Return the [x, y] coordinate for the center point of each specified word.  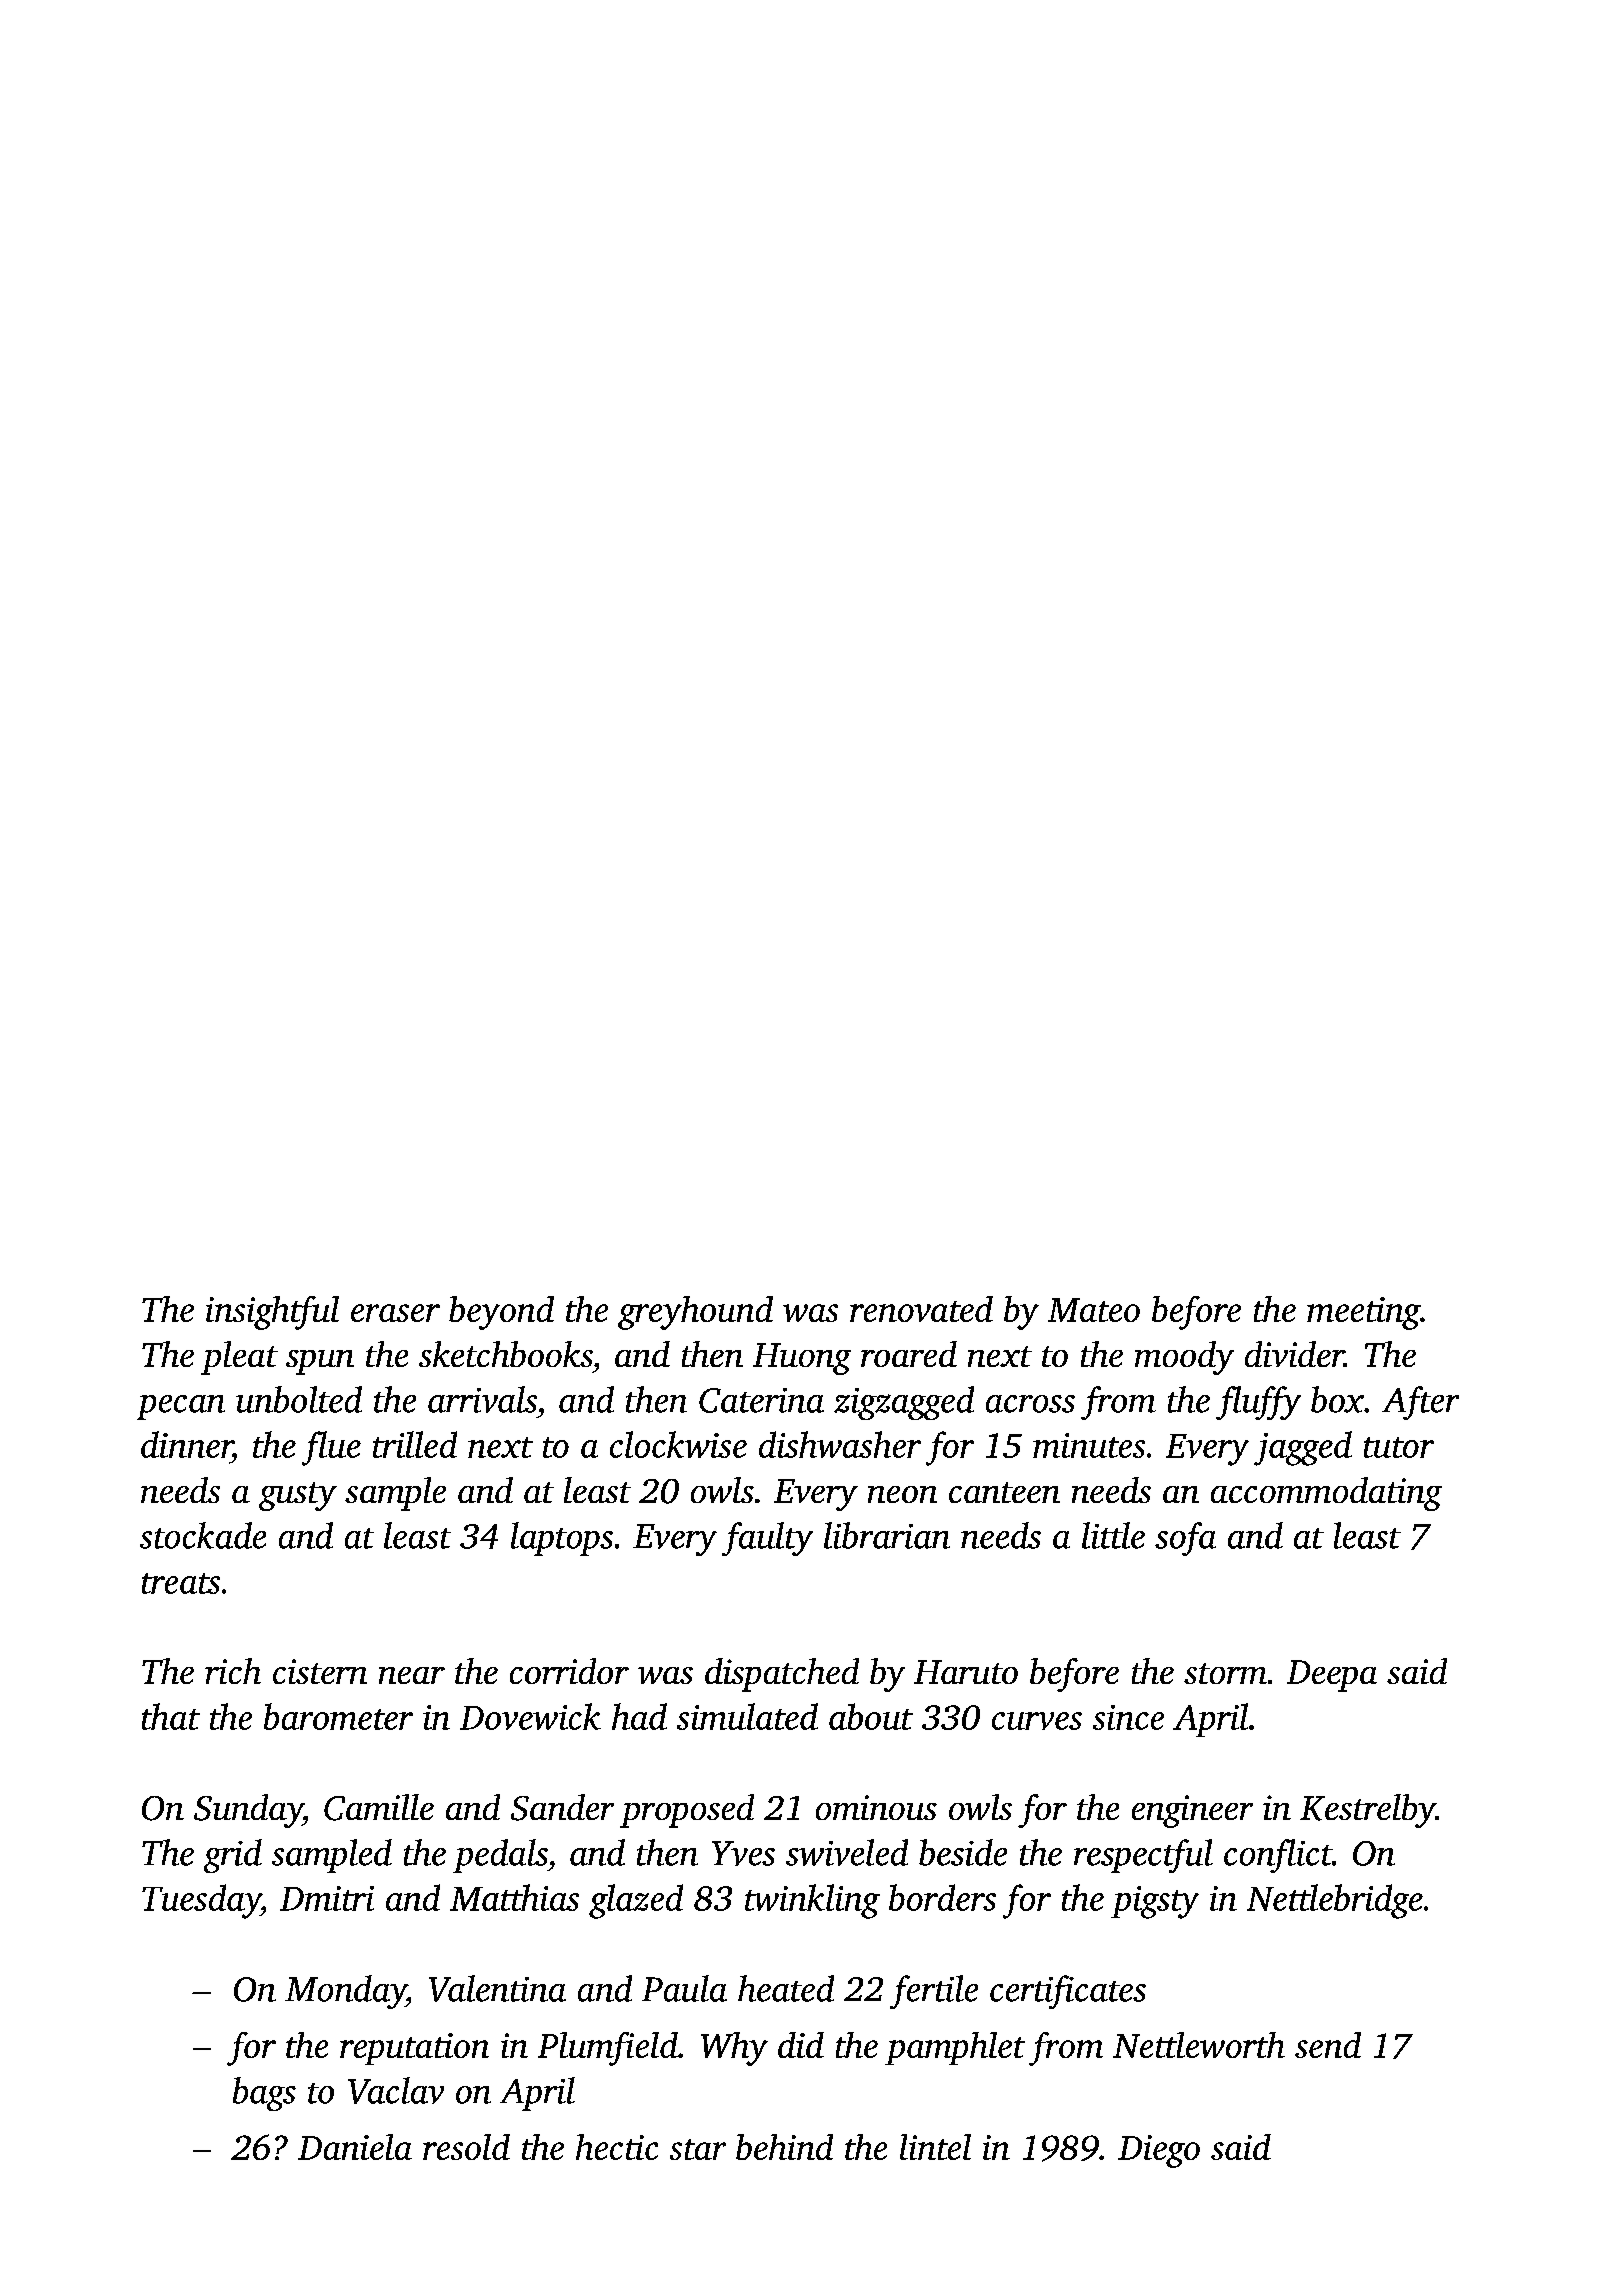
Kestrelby [1368, 1811]
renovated [921, 1309]
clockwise [678, 1444]
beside [963, 1852]
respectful [1143, 1856]
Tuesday [201, 1901]
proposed [687, 1811]
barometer [338, 1716]
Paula [684, 1988]
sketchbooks [505, 1354]
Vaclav [396, 2090]
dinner [186, 1444]
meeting [1363, 1313]
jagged [1303, 1448]
